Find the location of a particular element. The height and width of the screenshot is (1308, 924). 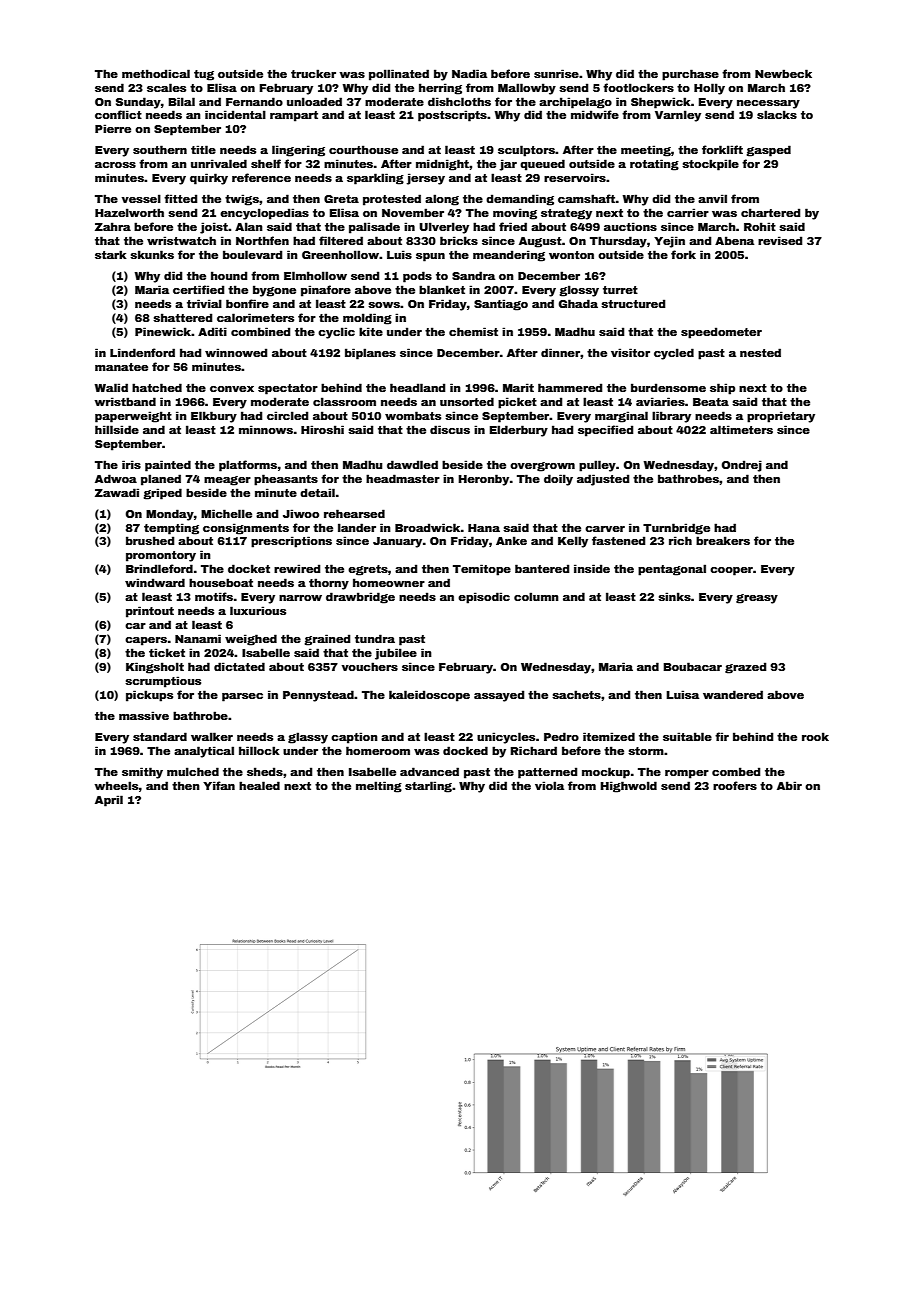

Newbeck is located at coordinates (783, 73).
